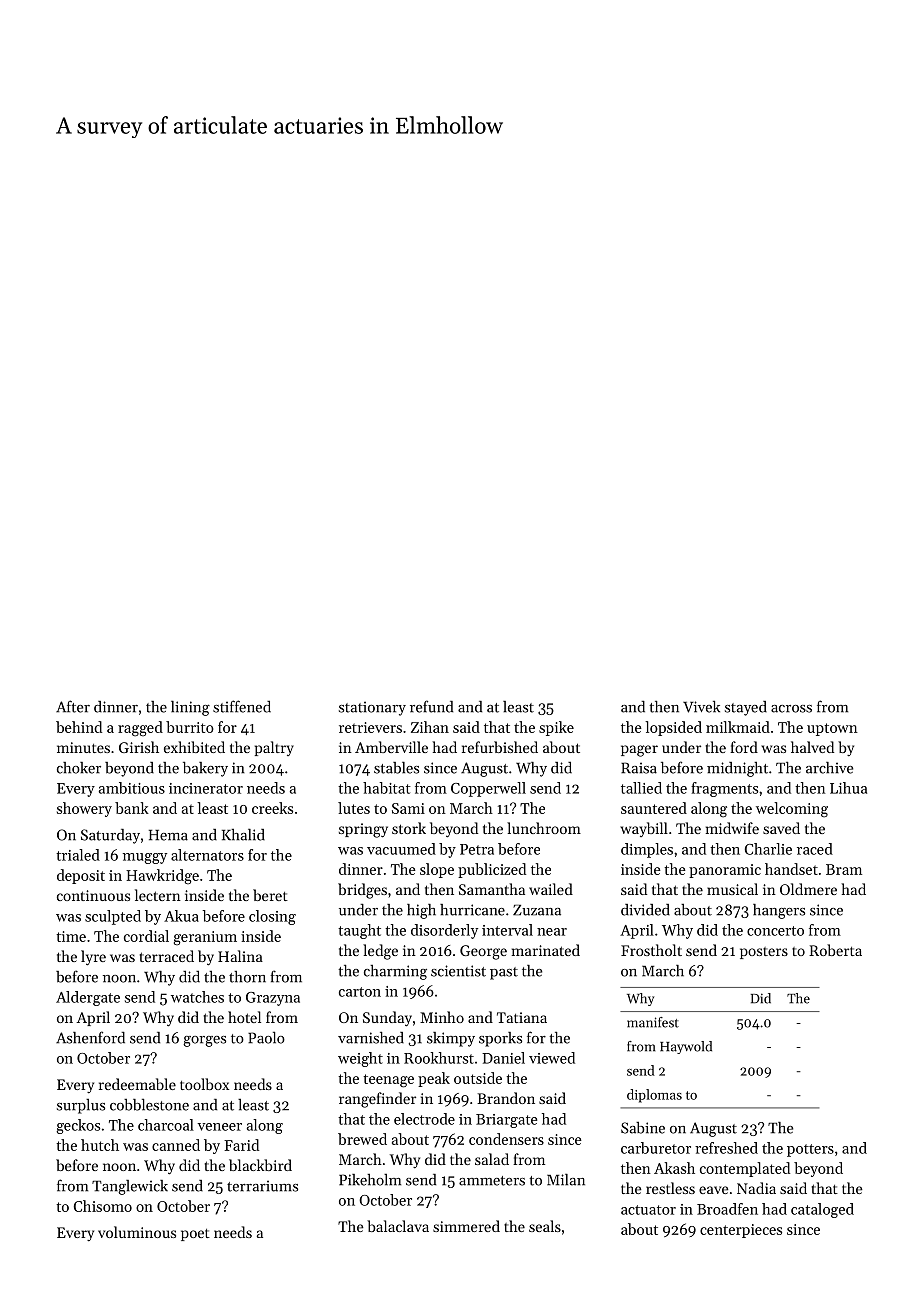  I want to click on Tanglewick, so click(130, 1187).
